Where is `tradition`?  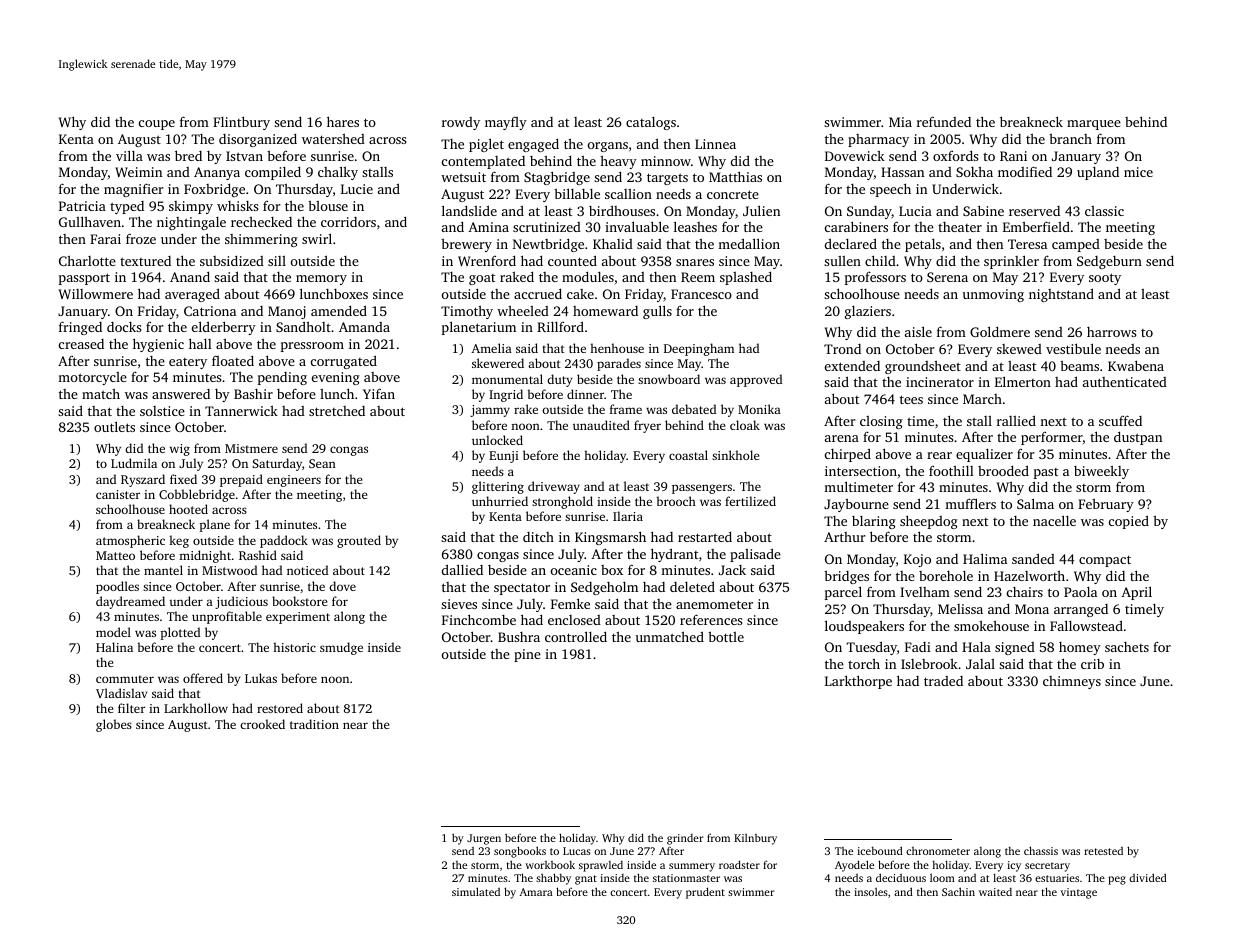 tradition is located at coordinates (314, 724).
